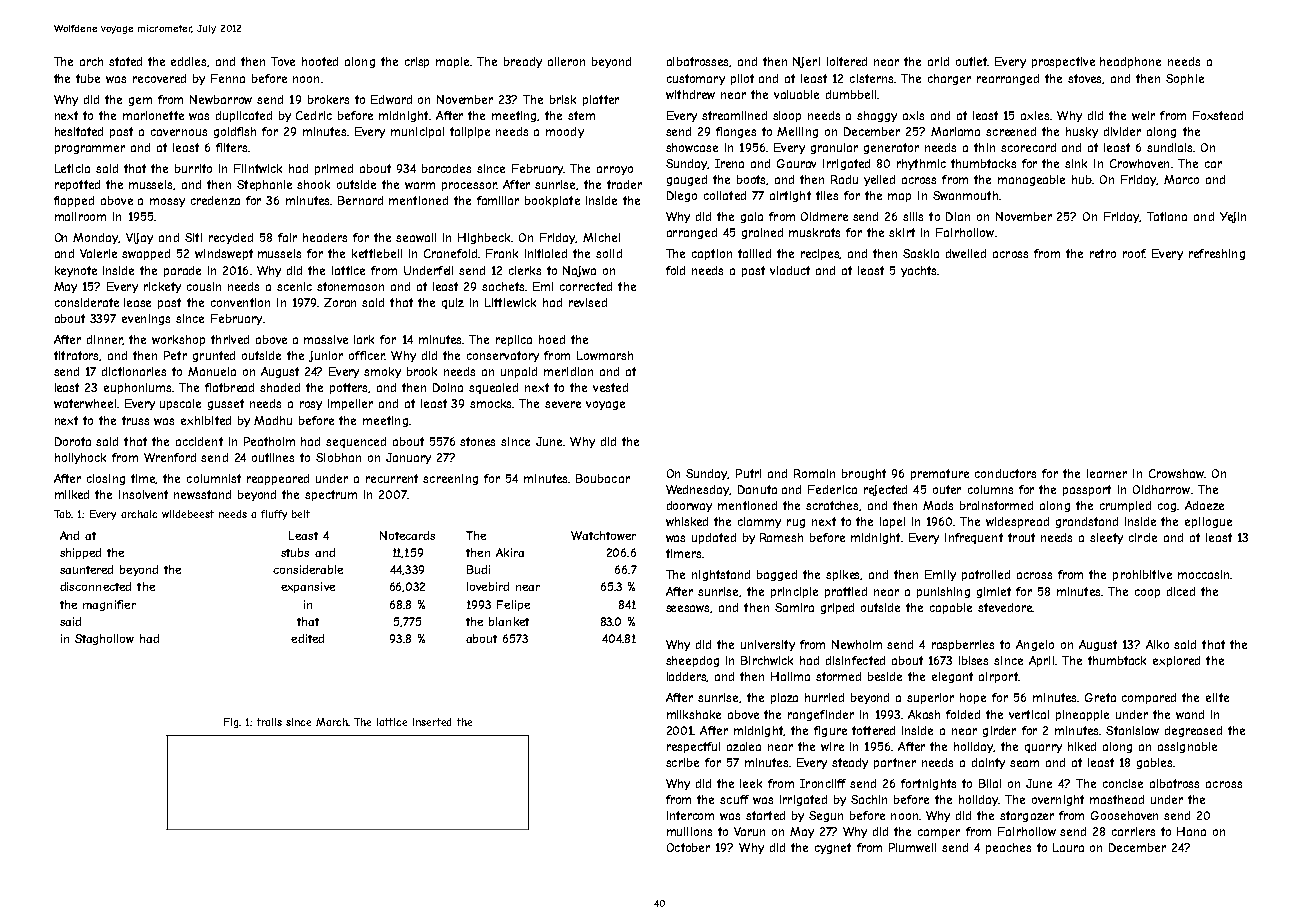 The height and width of the screenshot is (924, 1308). Describe the element at coordinates (940, 474) in the screenshot. I see `premature` at that location.
